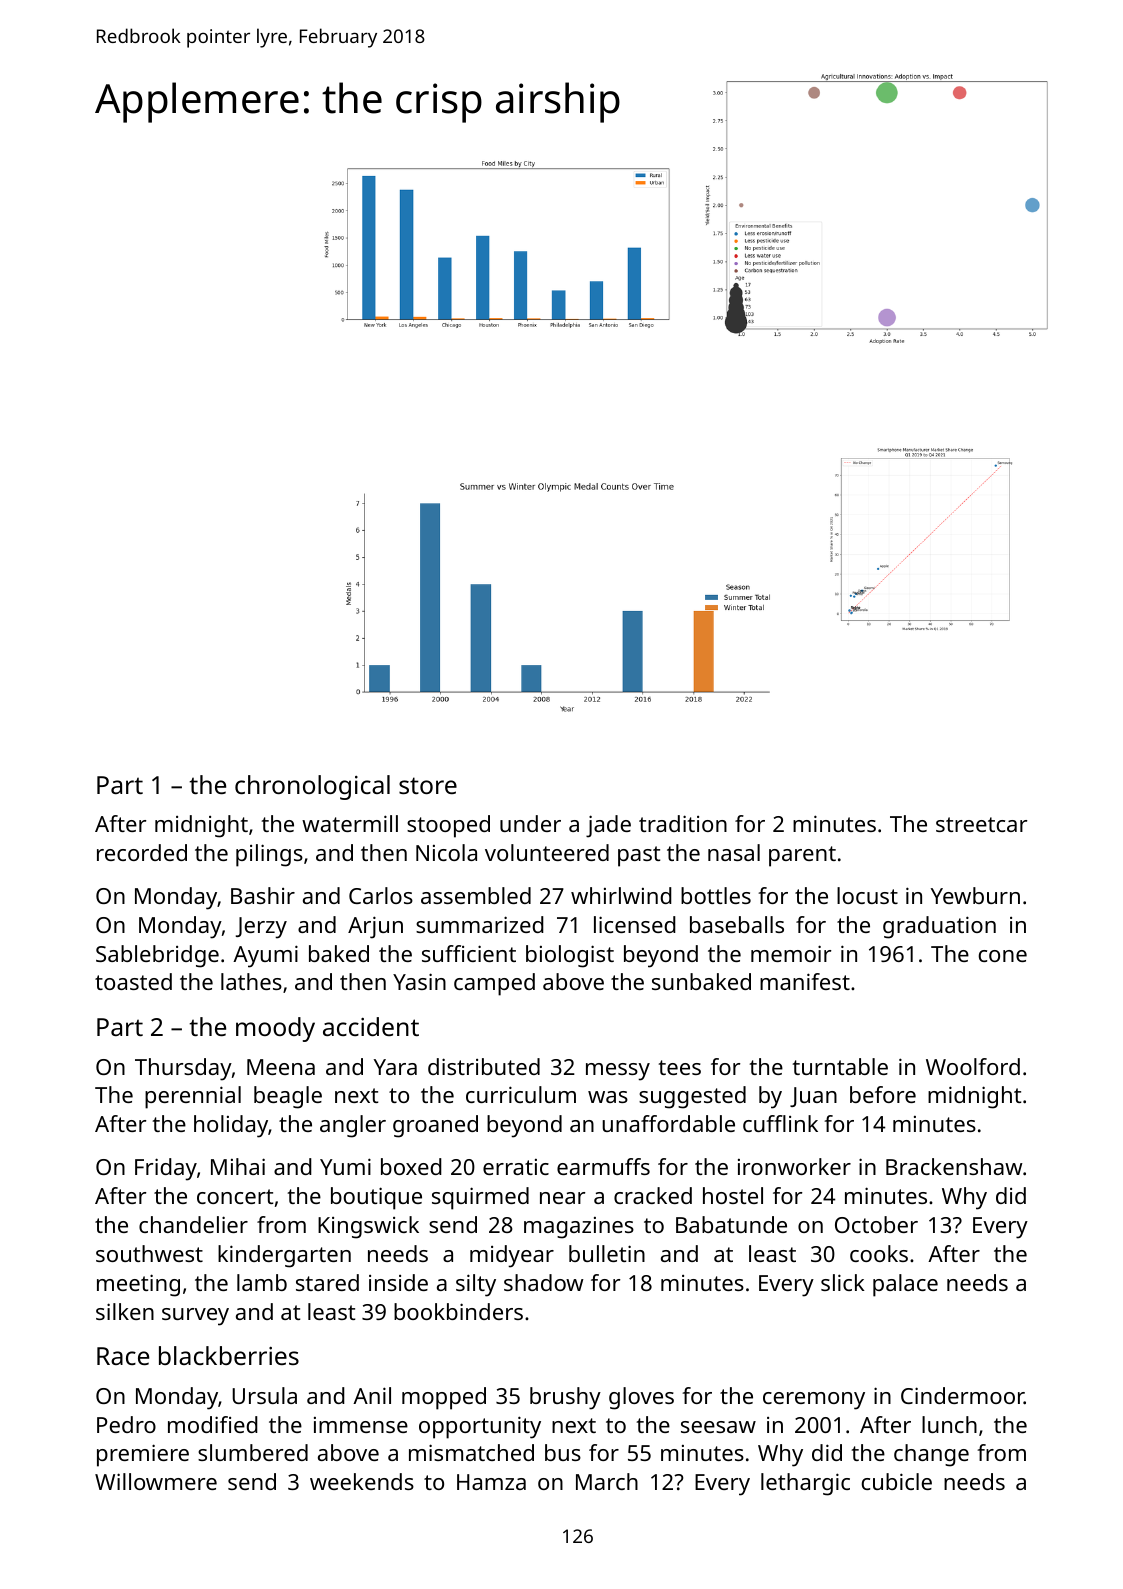  I want to click on lunch, so click(949, 1424).
